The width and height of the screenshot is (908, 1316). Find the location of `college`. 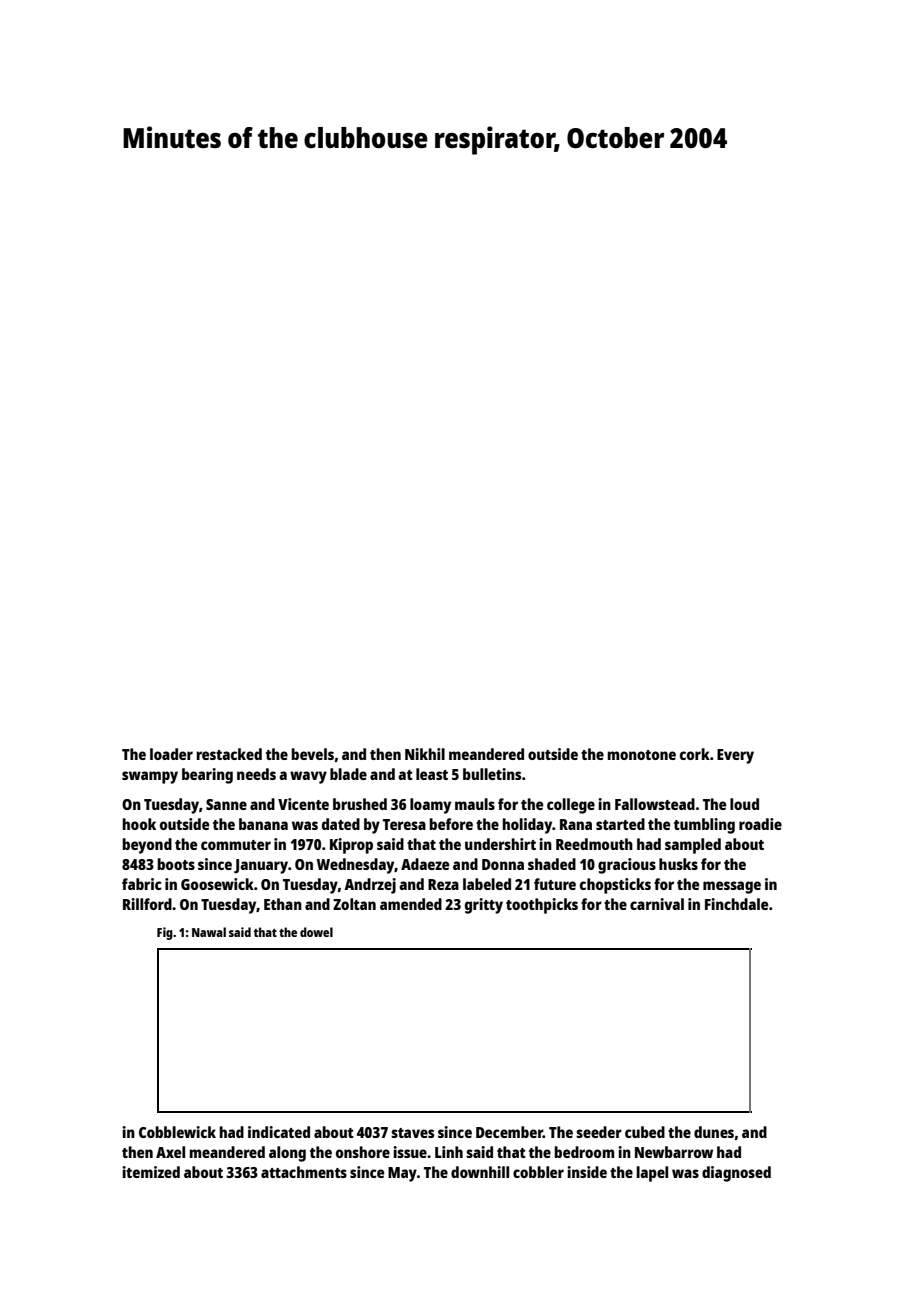

college is located at coordinates (571, 806).
